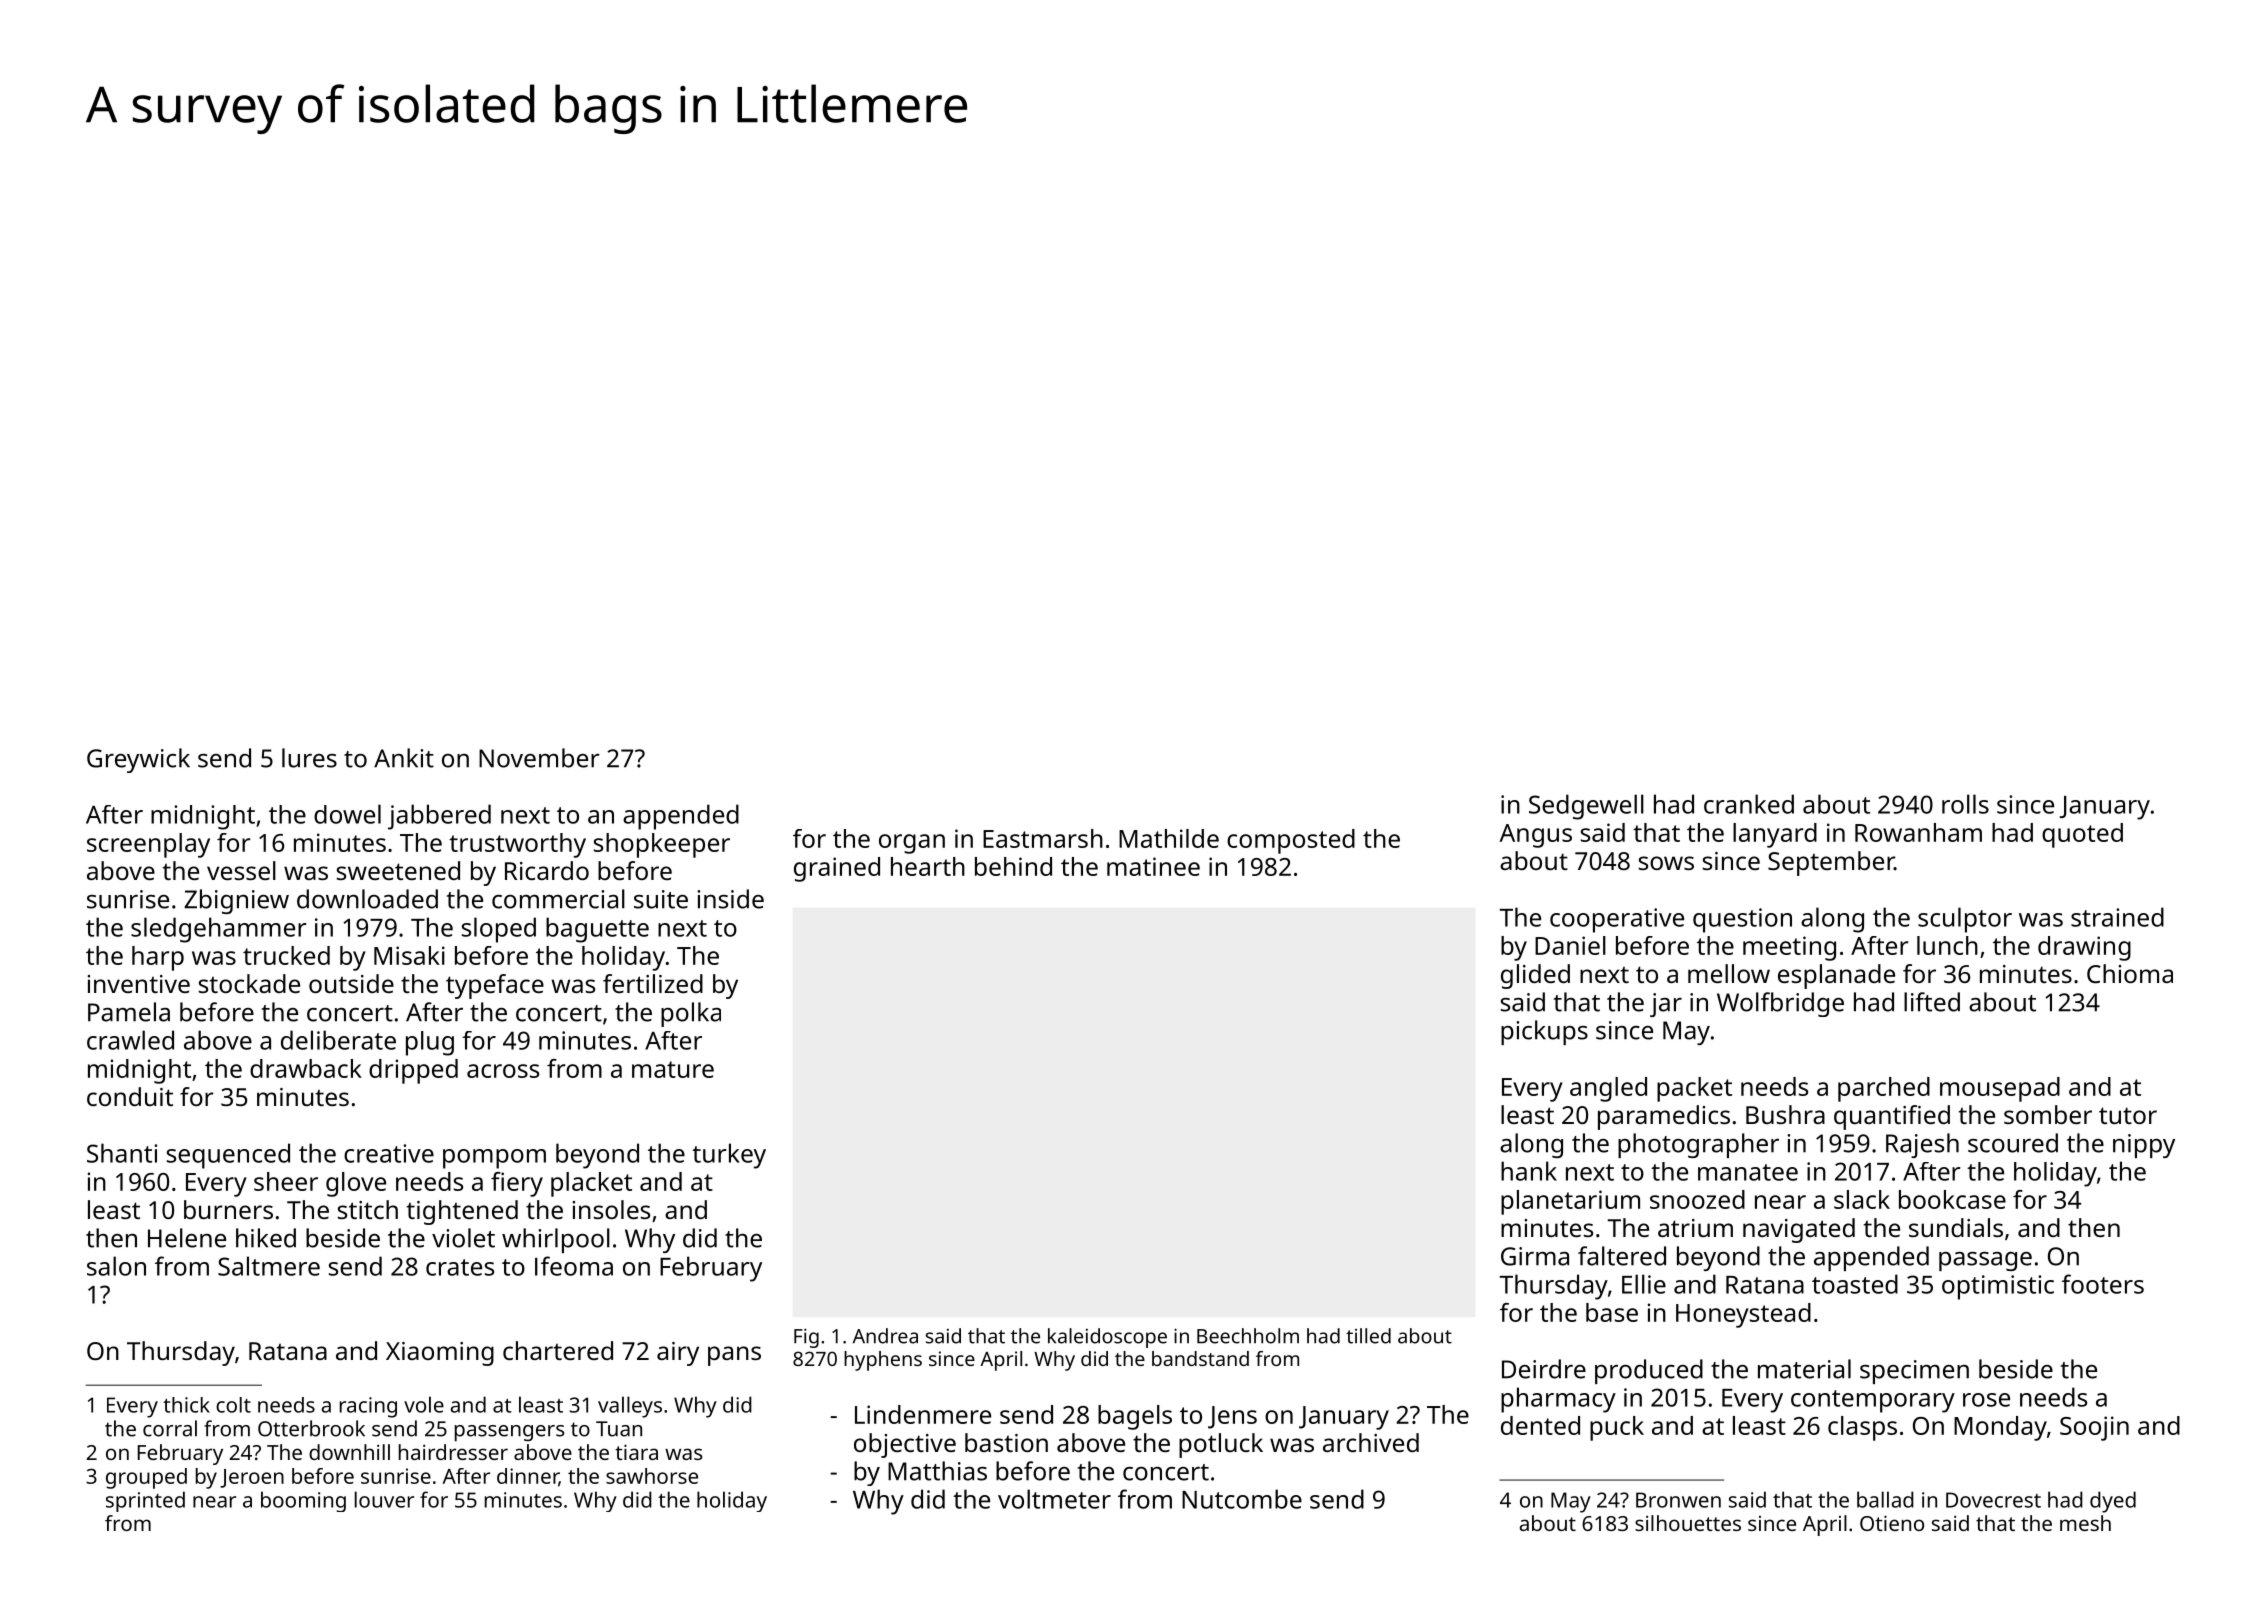 This document has width=2268, height=1604. I want to click on Greywick, so click(138, 760).
